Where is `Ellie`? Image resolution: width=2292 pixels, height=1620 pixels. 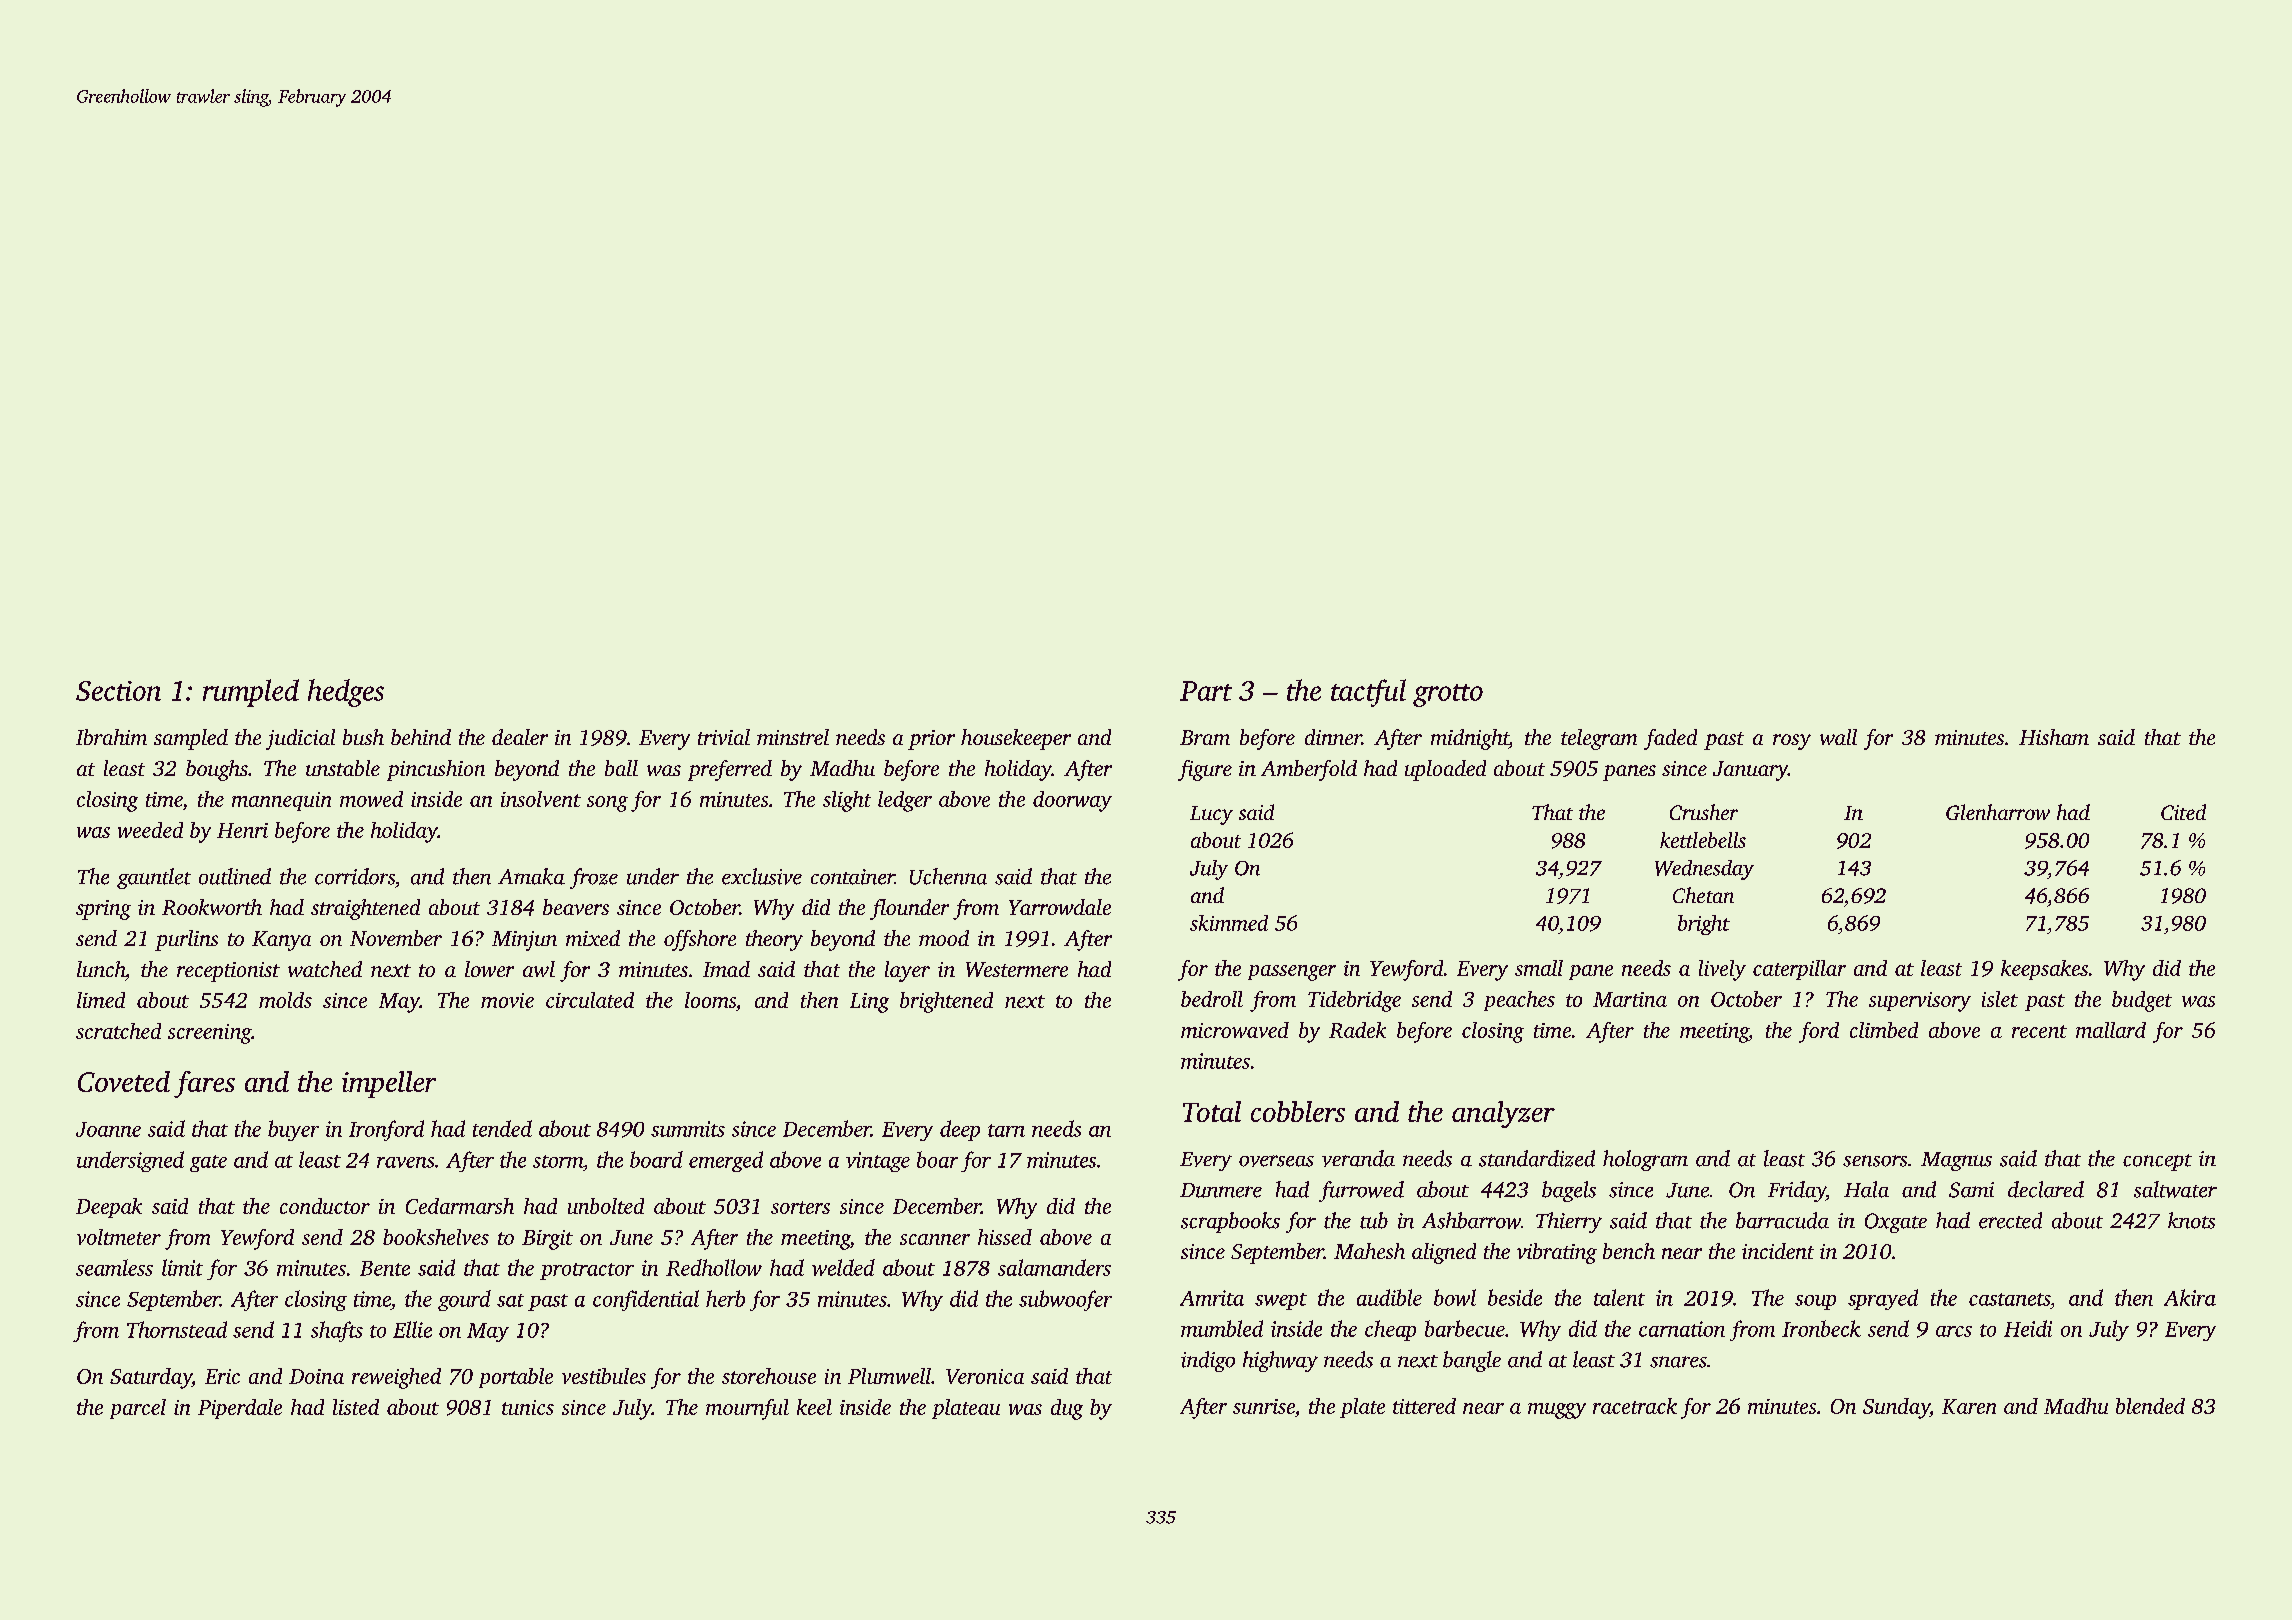 Ellie is located at coordinates (412, 1329).
